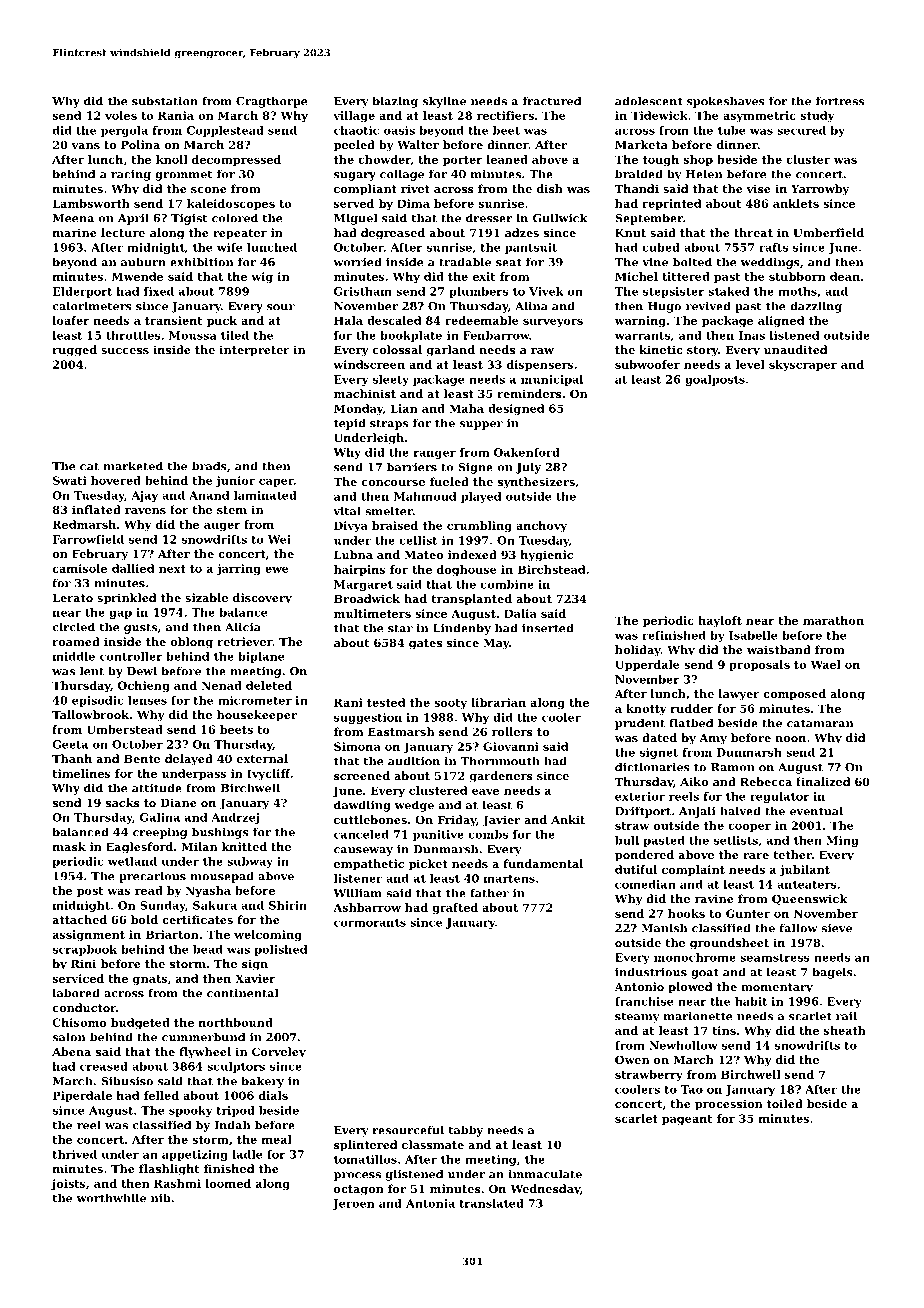 The height and width of the screenshot is (1308, 924). Describe the element at coordinates (121, 115) in the screenshot. I see `voles` at that location.
